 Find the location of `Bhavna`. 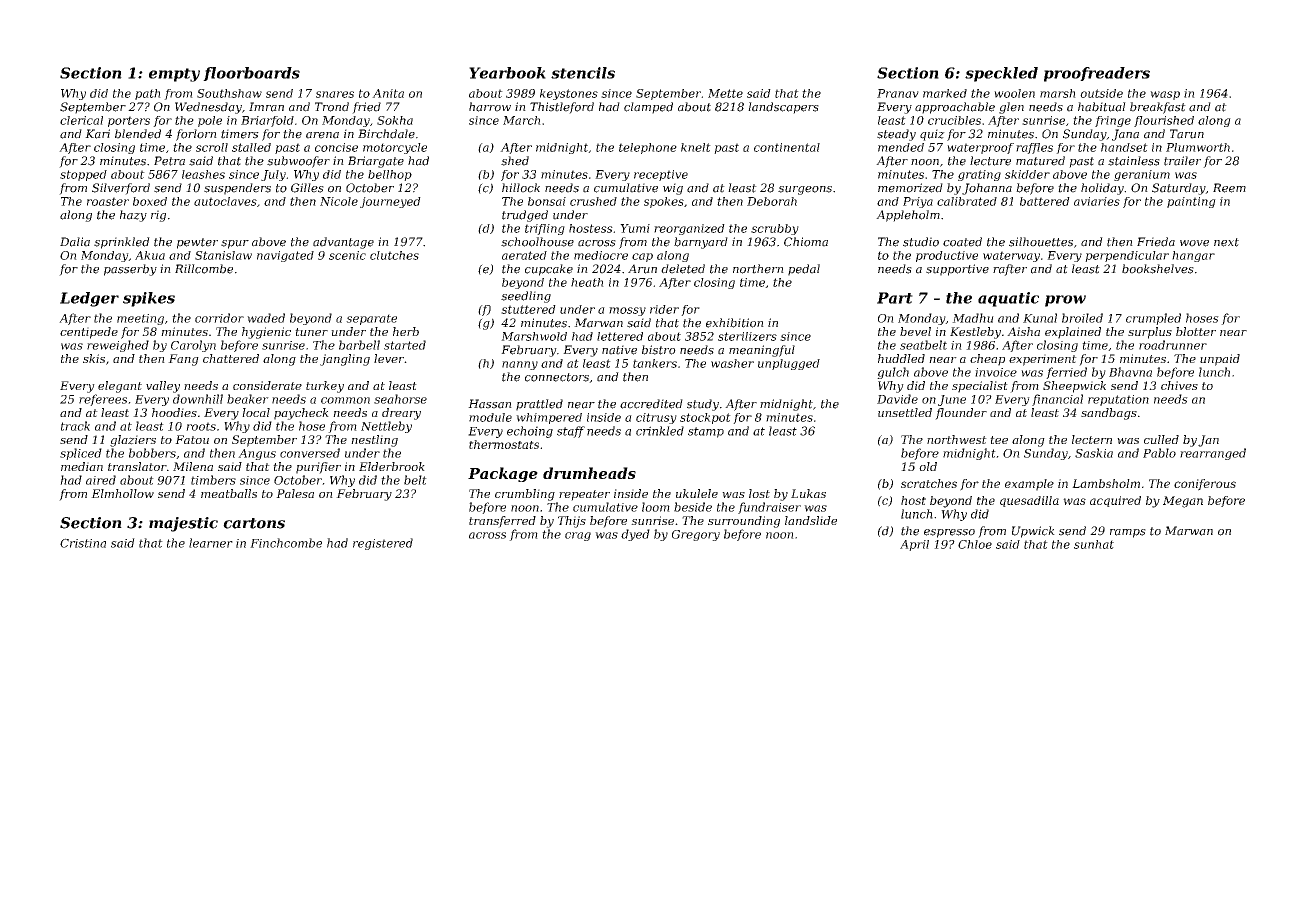

Bhavna is located at coordinates (1130, 372).
